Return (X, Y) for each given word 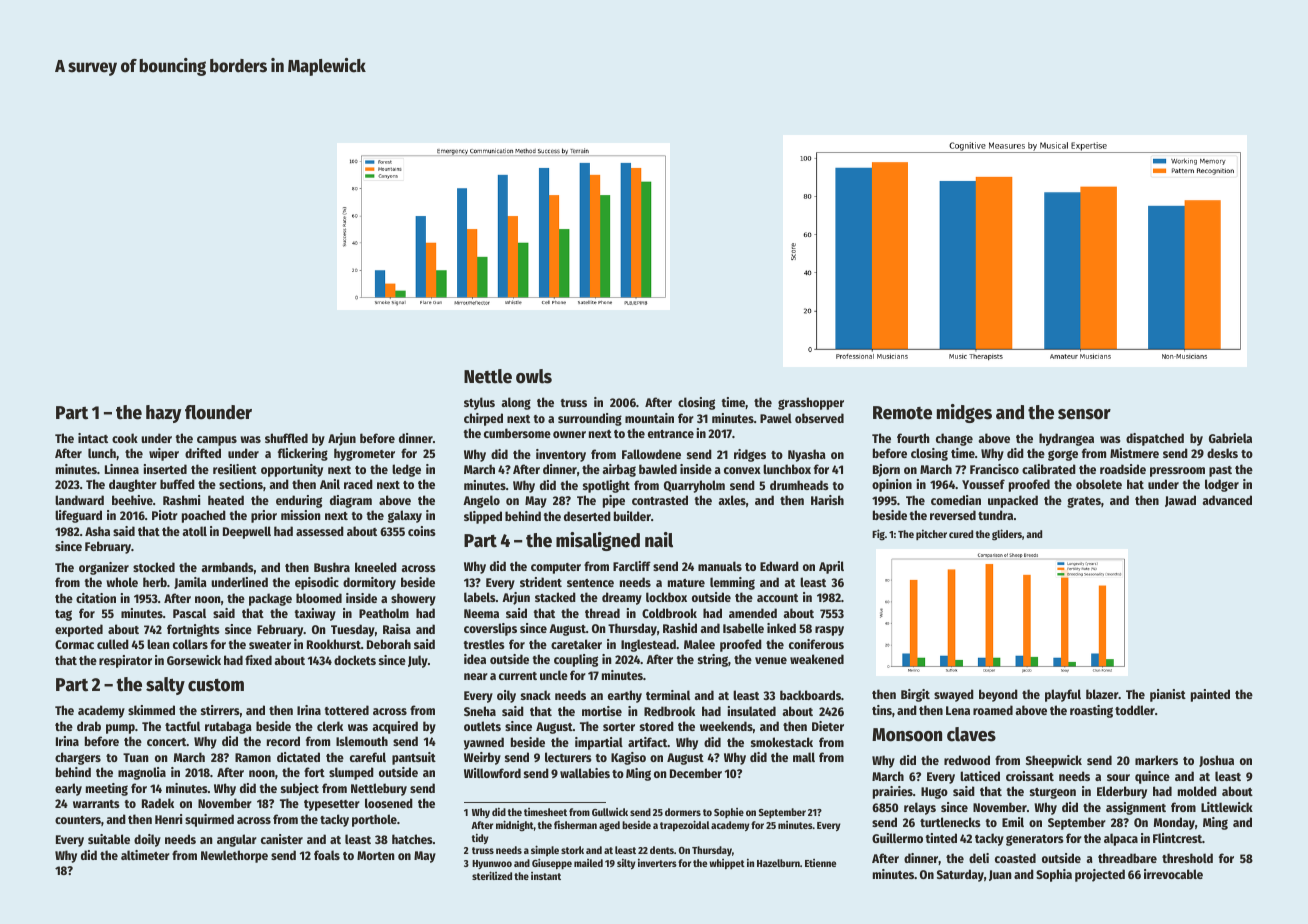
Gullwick (610, 812)
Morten (376, 855)
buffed (177, 484)
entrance (671, 434)
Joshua (1216, 761)
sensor (1084, 414)
